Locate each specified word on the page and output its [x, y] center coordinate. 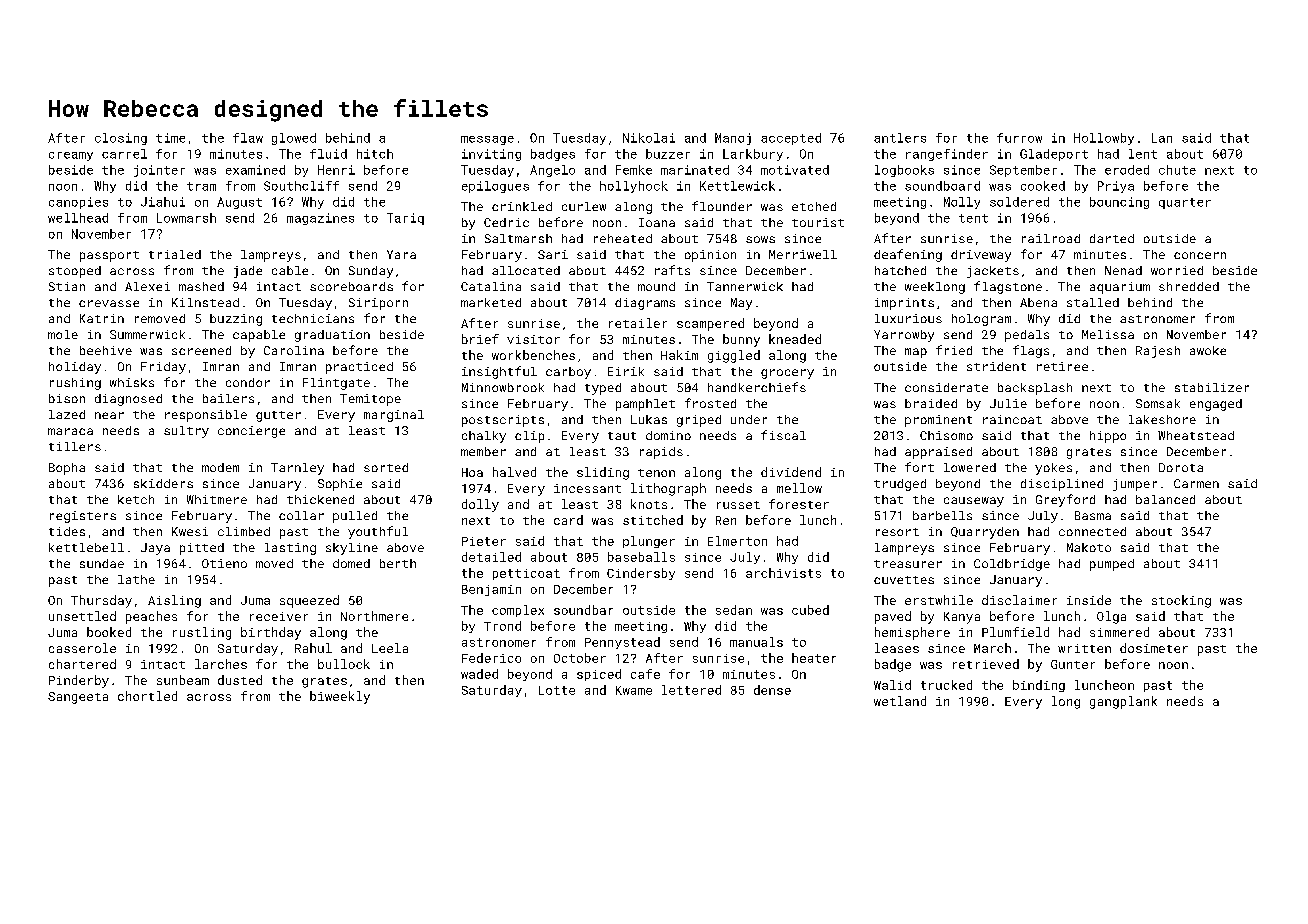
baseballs [641, 557]
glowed [294, 139]
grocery [787, 374]
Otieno [224, 563]
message [487, 140]
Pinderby [79, 681]
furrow [1019, 138]
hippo [1108, 437]
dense [772, 690]
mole [63, 334]
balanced [1165, 499]
